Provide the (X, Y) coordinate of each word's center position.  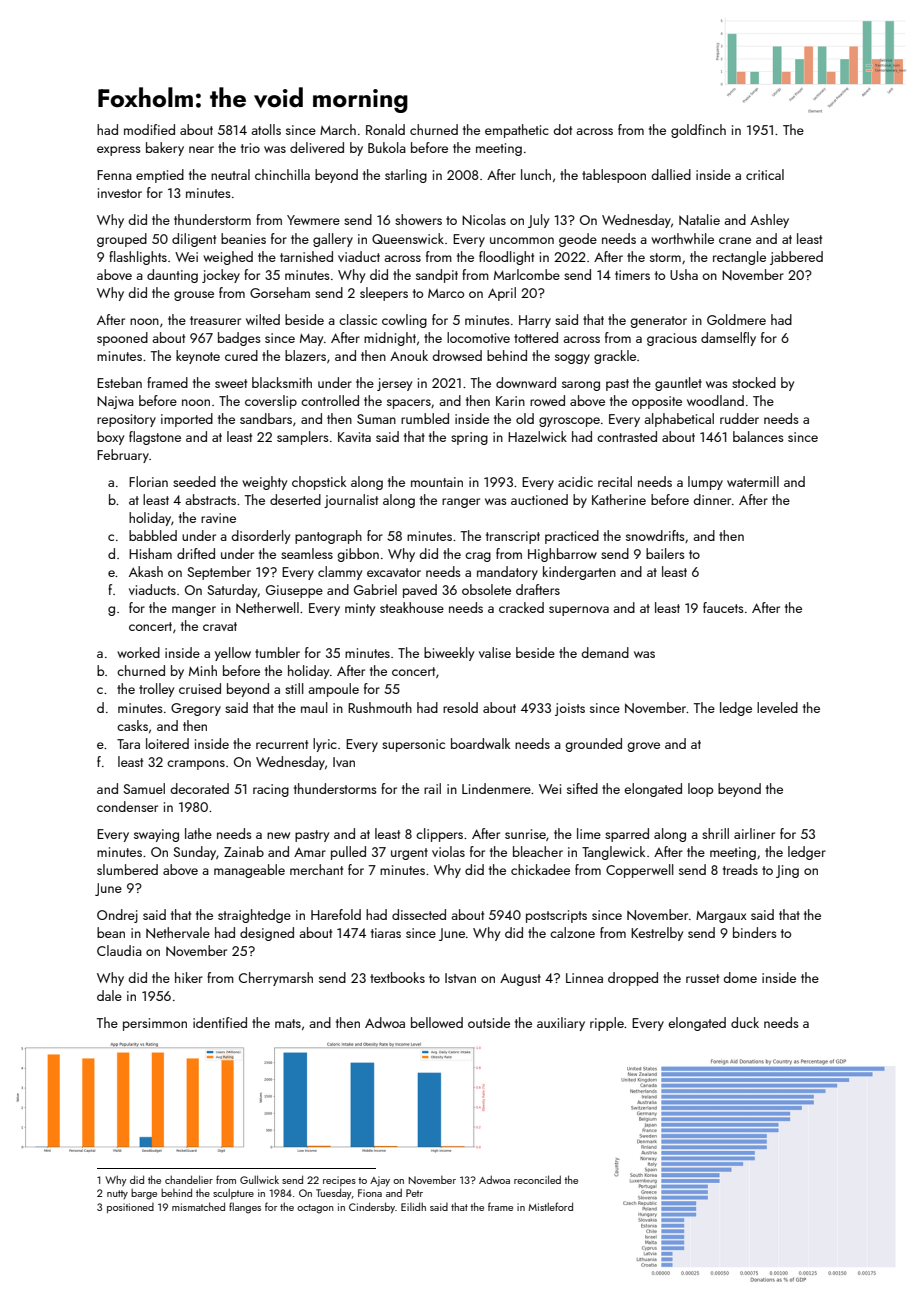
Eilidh (413, 1206)
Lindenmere (496, 788)
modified (149, 129)
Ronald (385, 129)
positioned (130, 1208)
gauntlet (678, 384)
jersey (394, 384)
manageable (249, 871)
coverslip (271, 402)
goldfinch (698, 131)
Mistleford (550, 1206)
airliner (754, 833)
